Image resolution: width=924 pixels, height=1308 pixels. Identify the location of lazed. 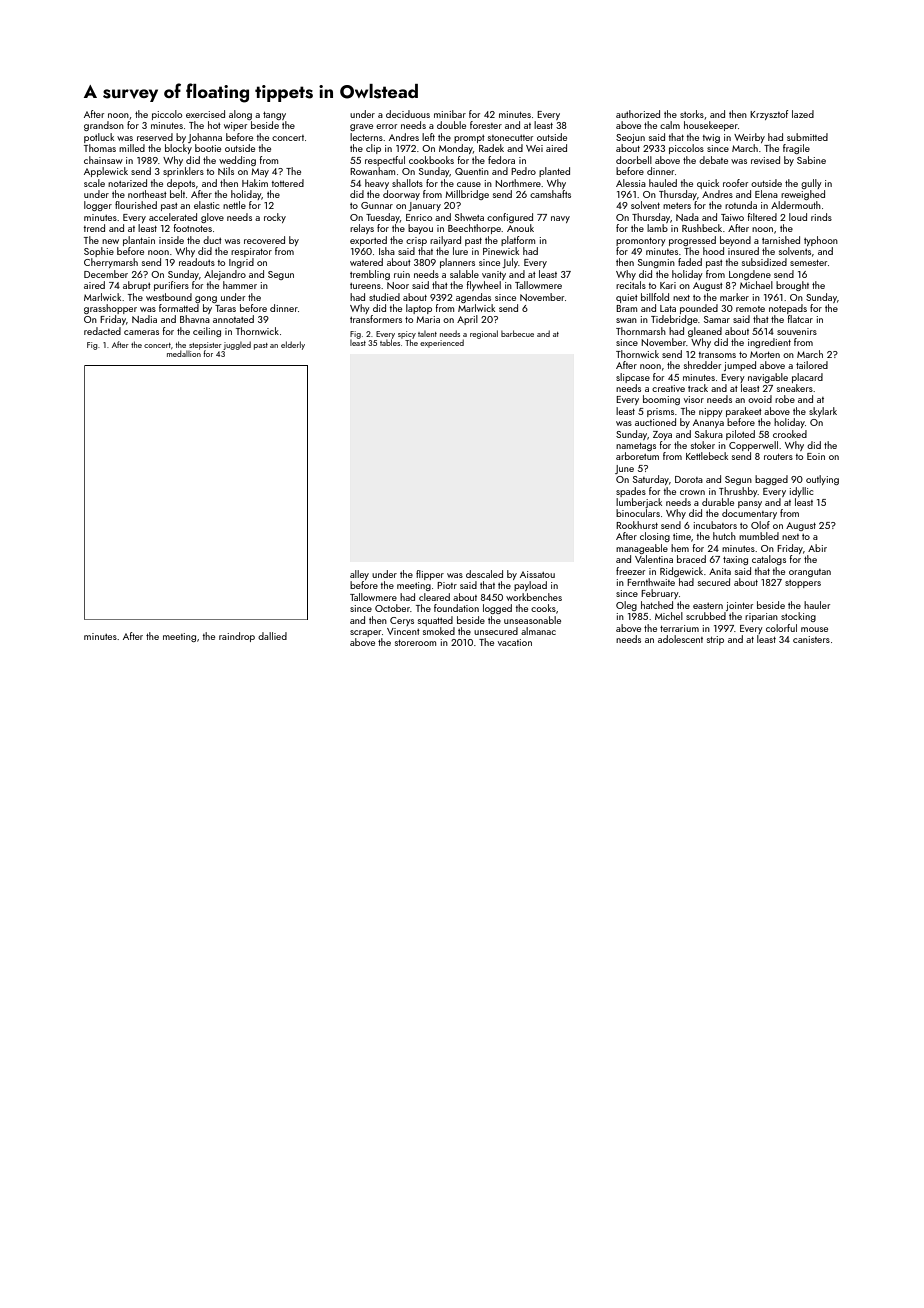
(803, 114).
